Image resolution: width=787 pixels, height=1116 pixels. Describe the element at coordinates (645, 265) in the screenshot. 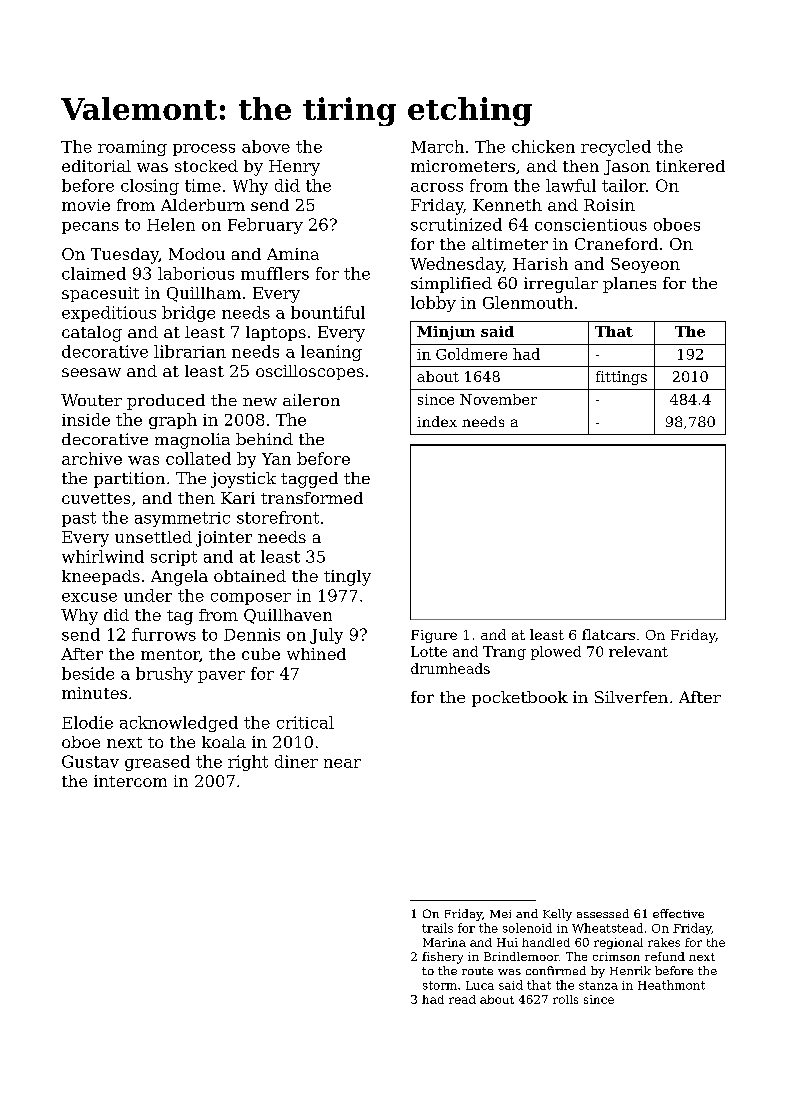

I see `Seoyeon` at that location.
